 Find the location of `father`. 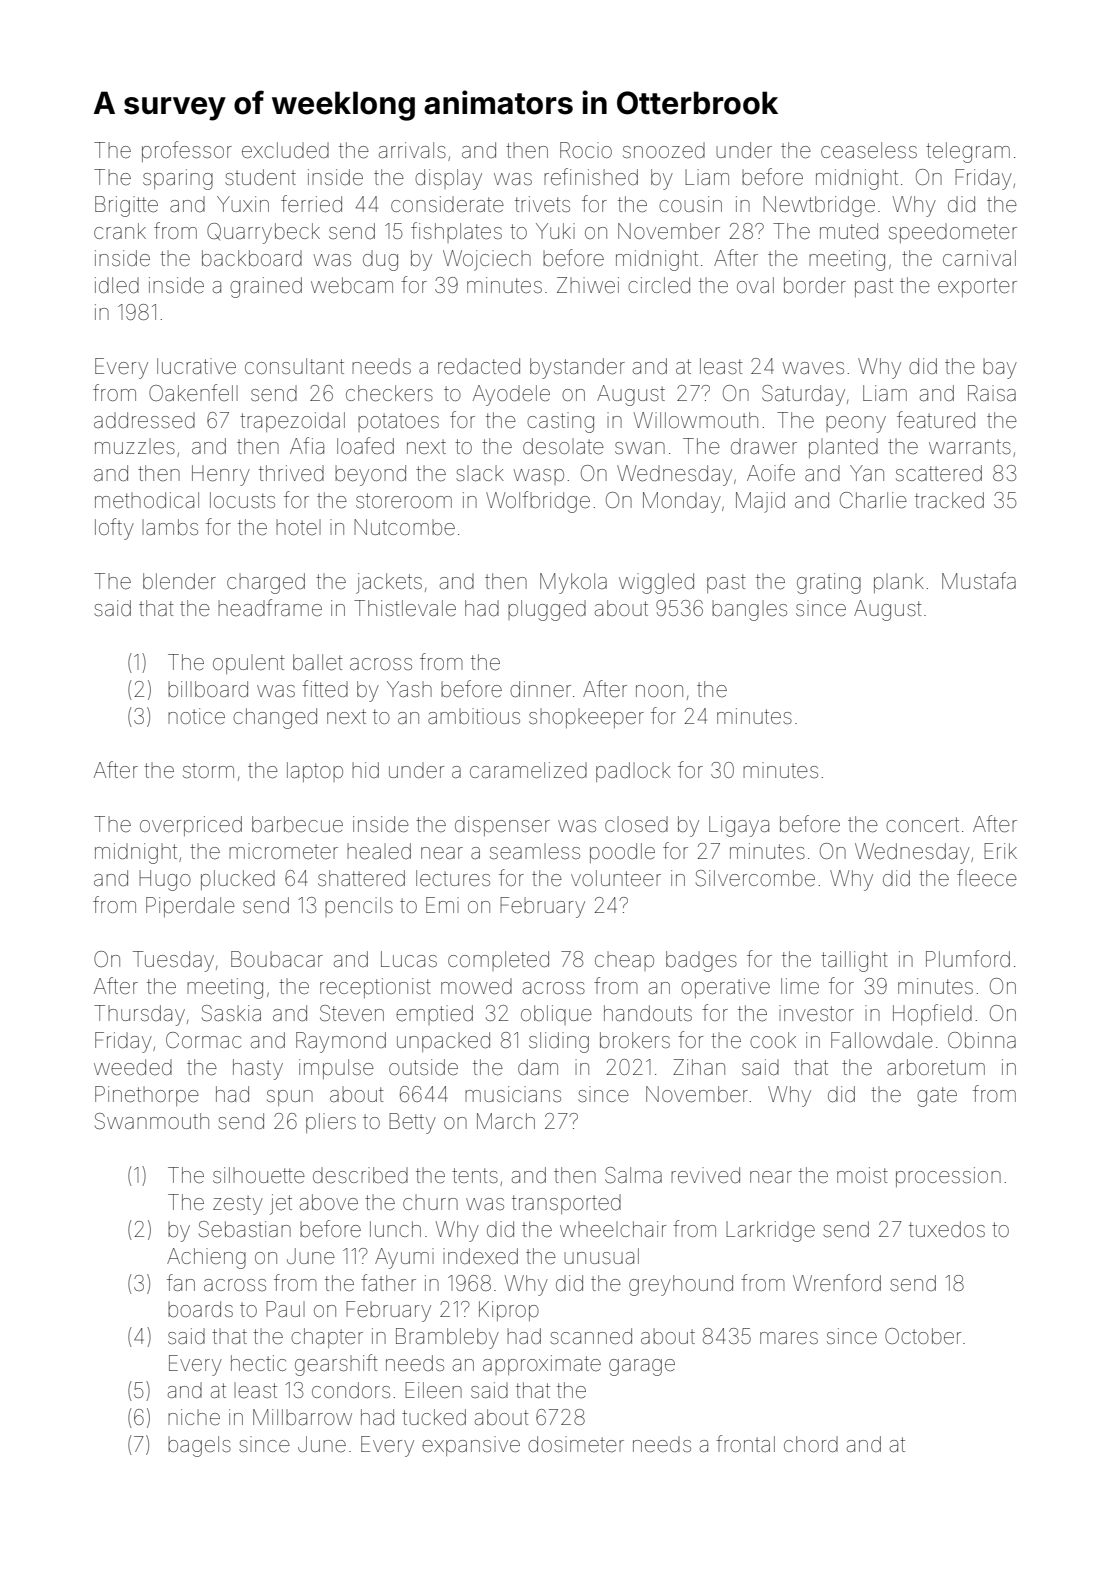

father is located at coordinates (388, 1283).
